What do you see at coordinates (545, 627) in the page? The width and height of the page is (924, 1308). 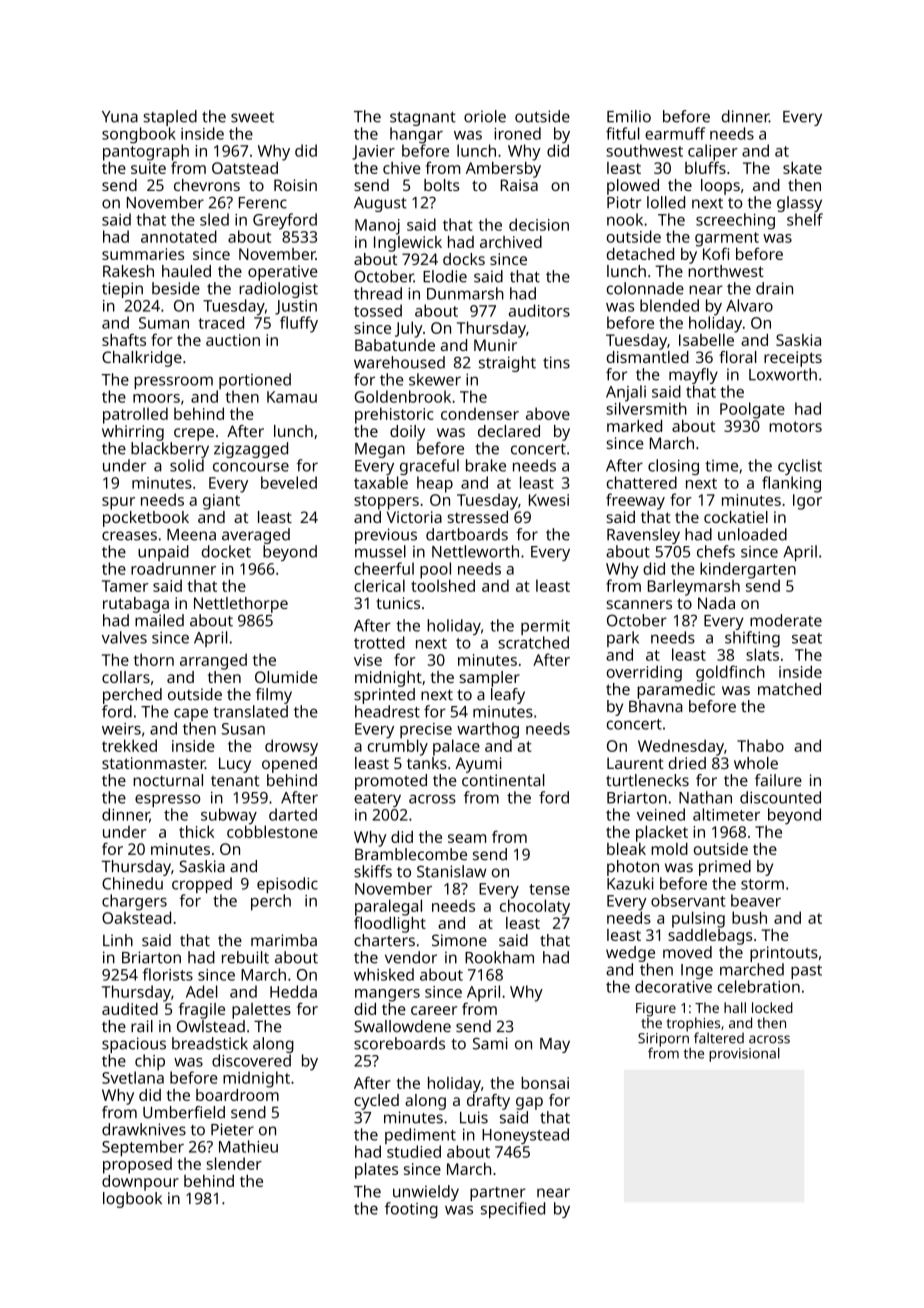 I see `permit` at bounding box center [545, 627].
